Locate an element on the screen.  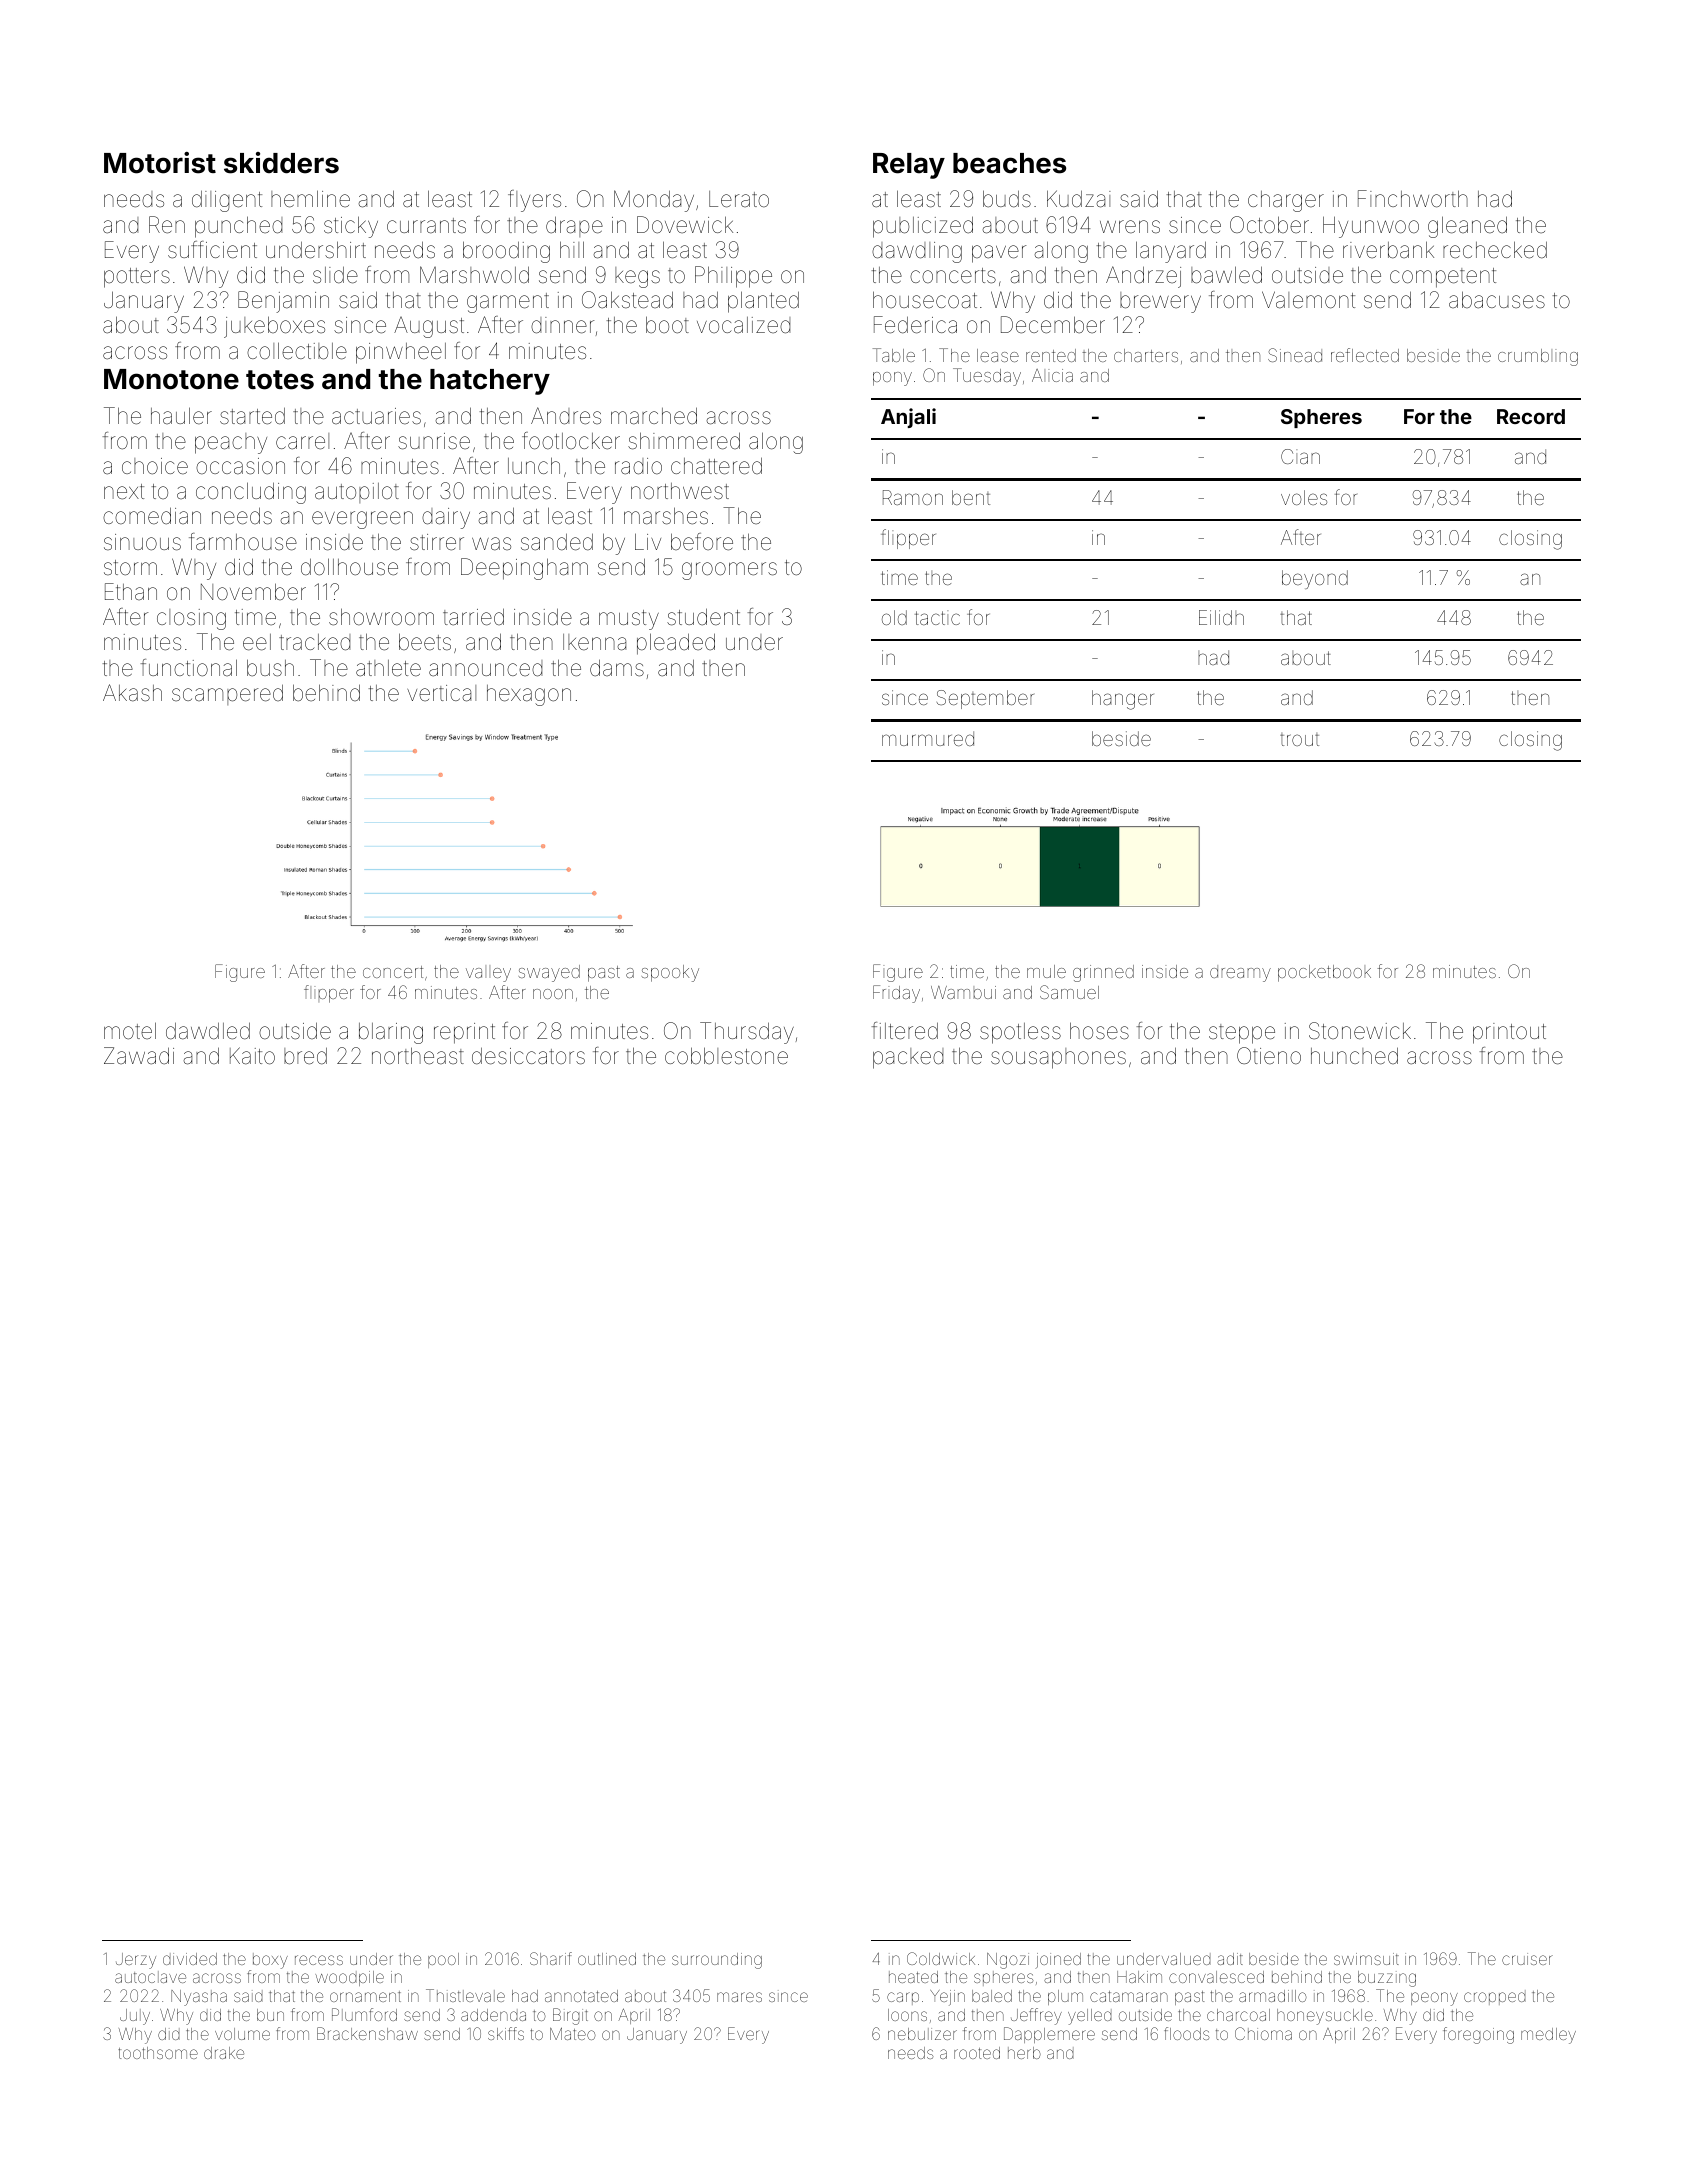
northeast is located at coordinates (418, 1056).
